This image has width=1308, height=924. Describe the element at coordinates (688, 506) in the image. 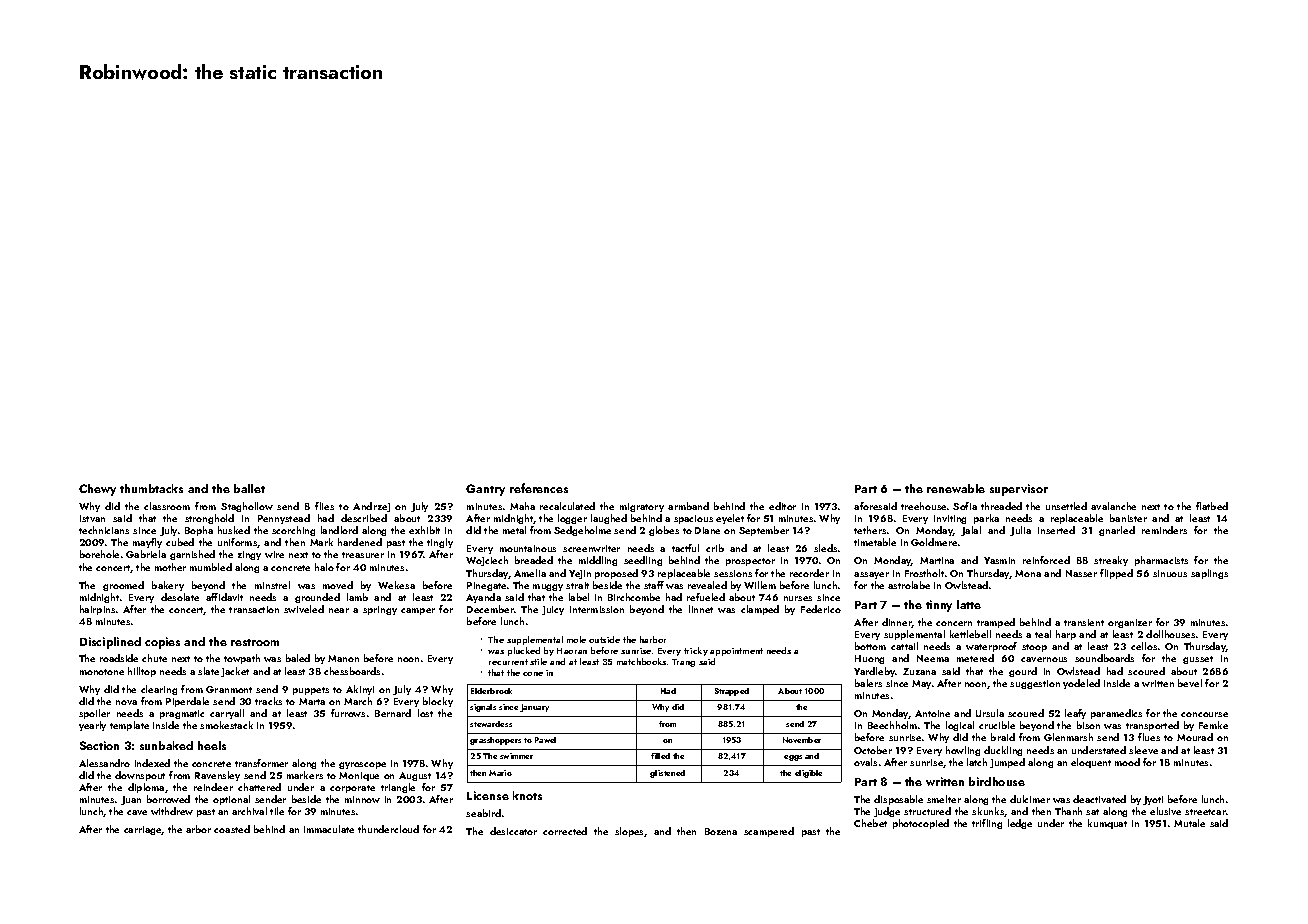

I see `armband` at that location.
